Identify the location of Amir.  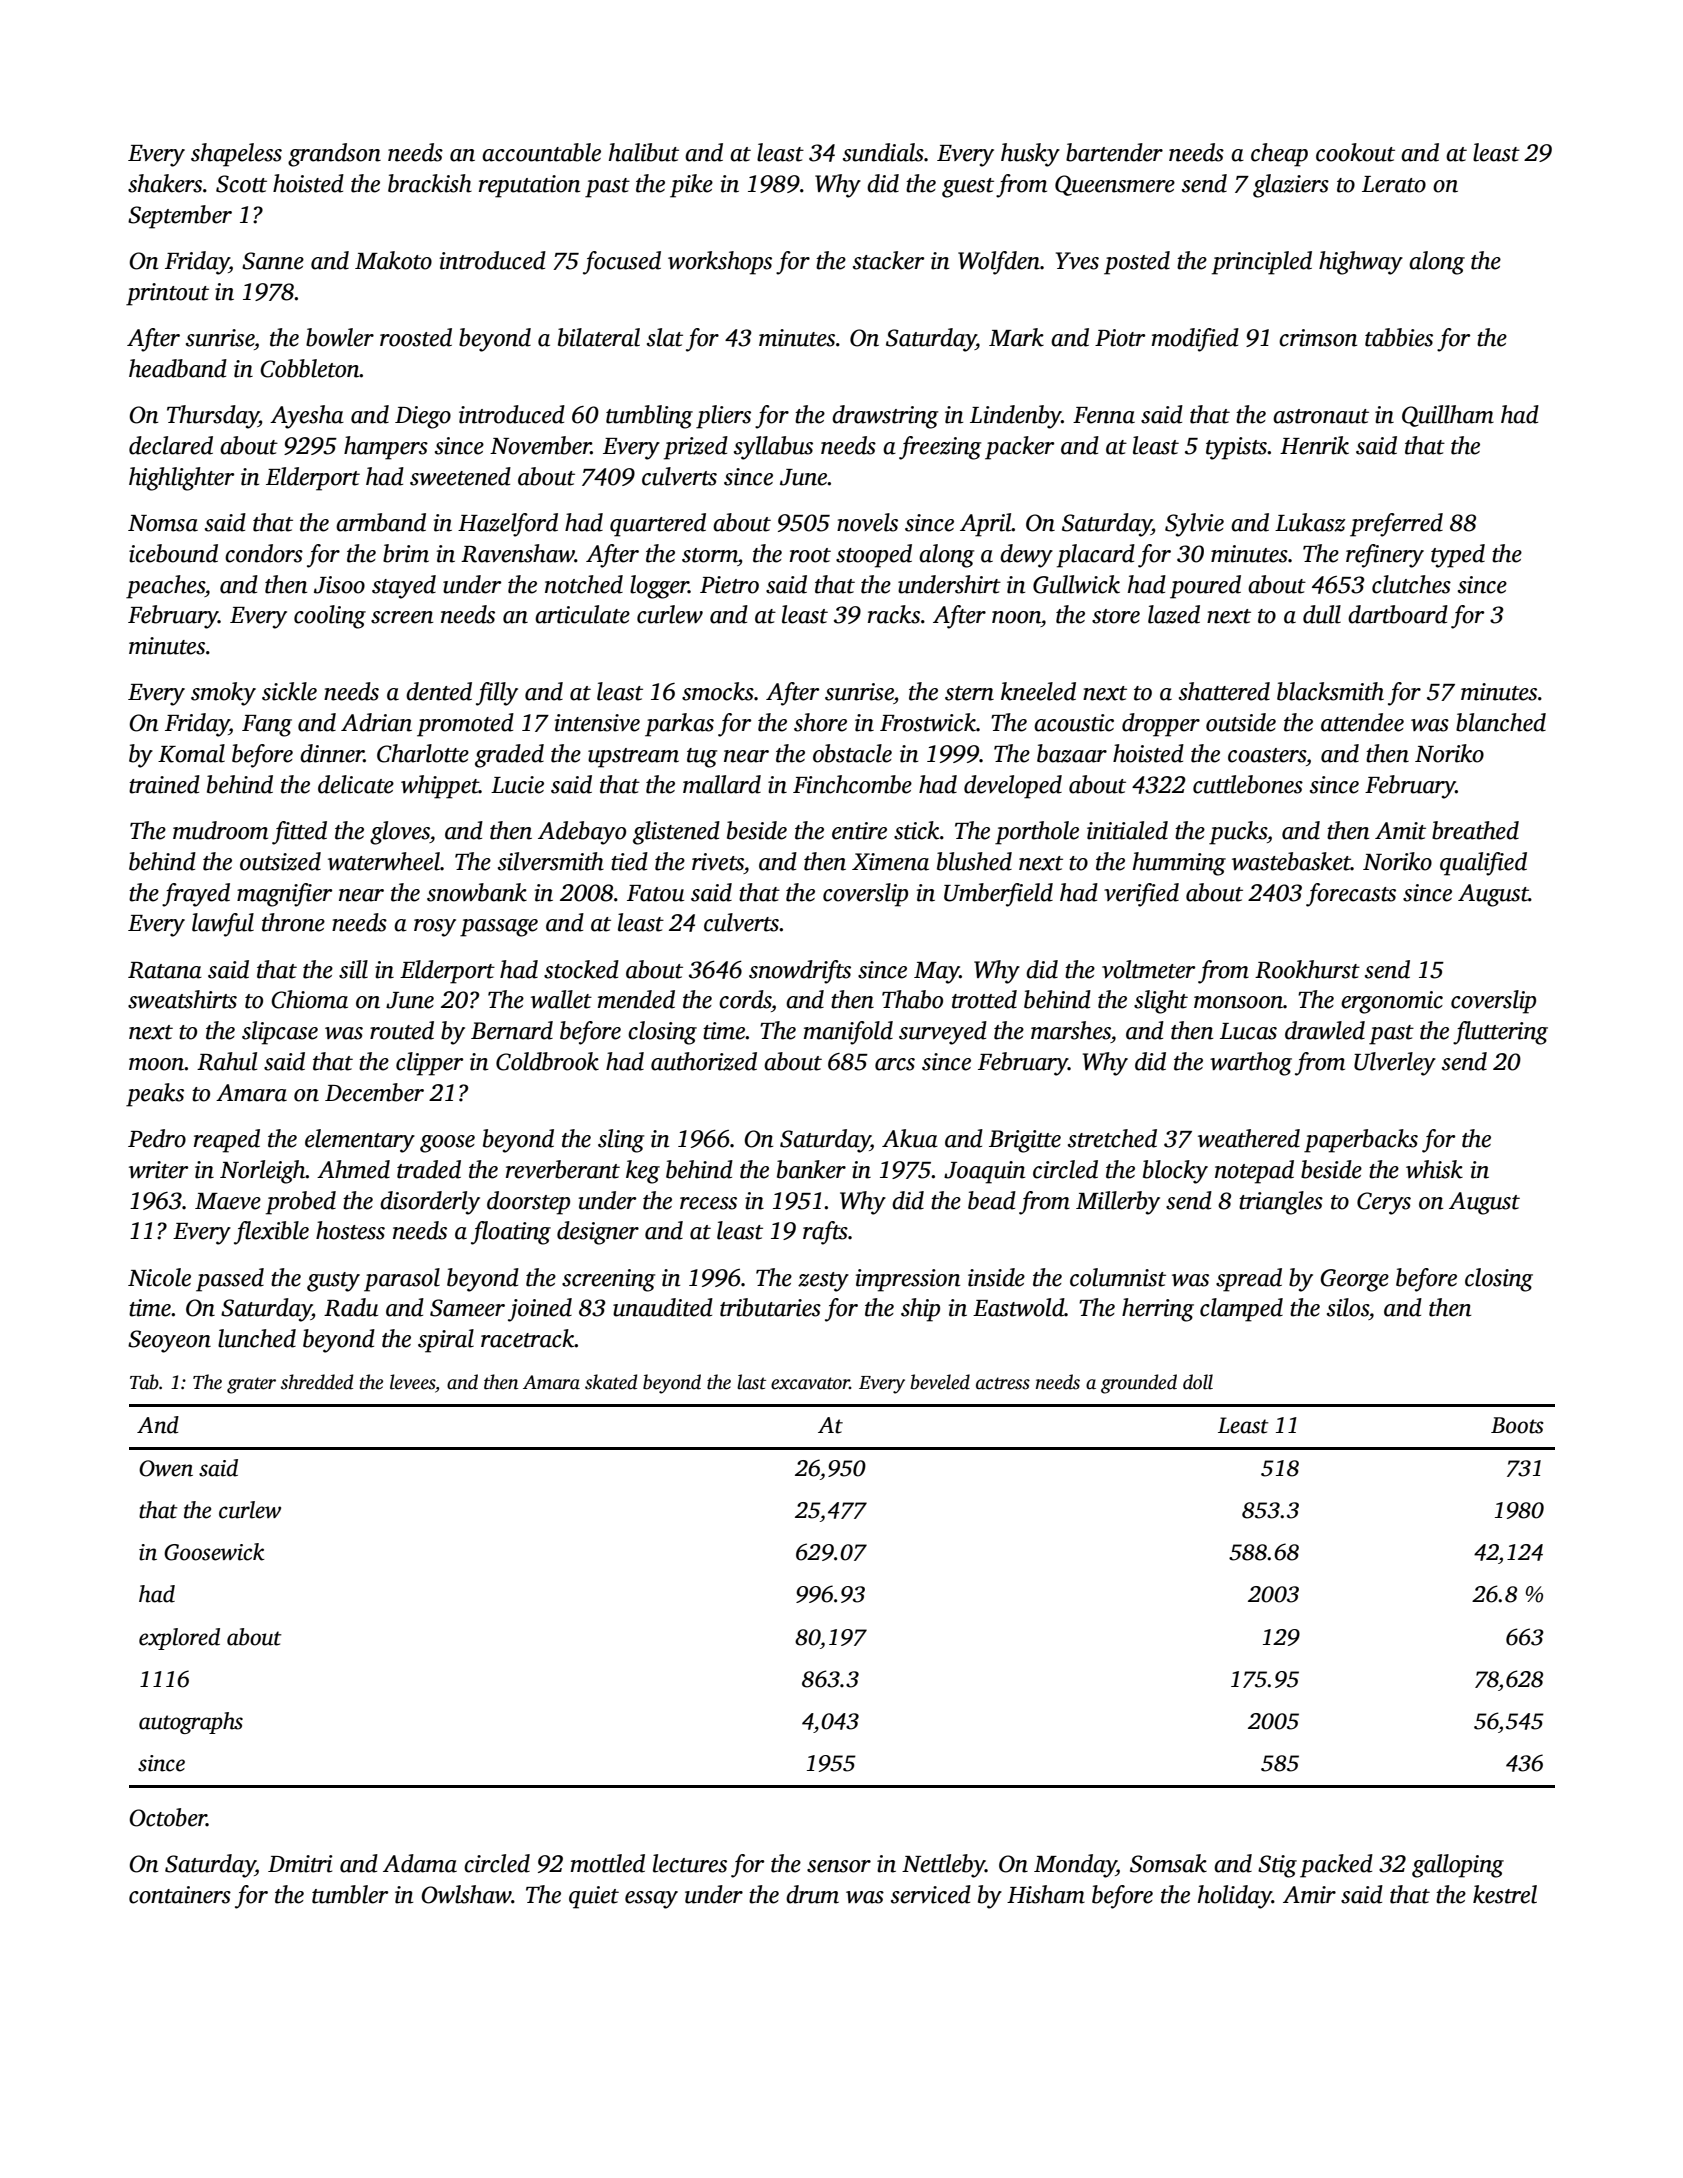
(1309, 1895).
